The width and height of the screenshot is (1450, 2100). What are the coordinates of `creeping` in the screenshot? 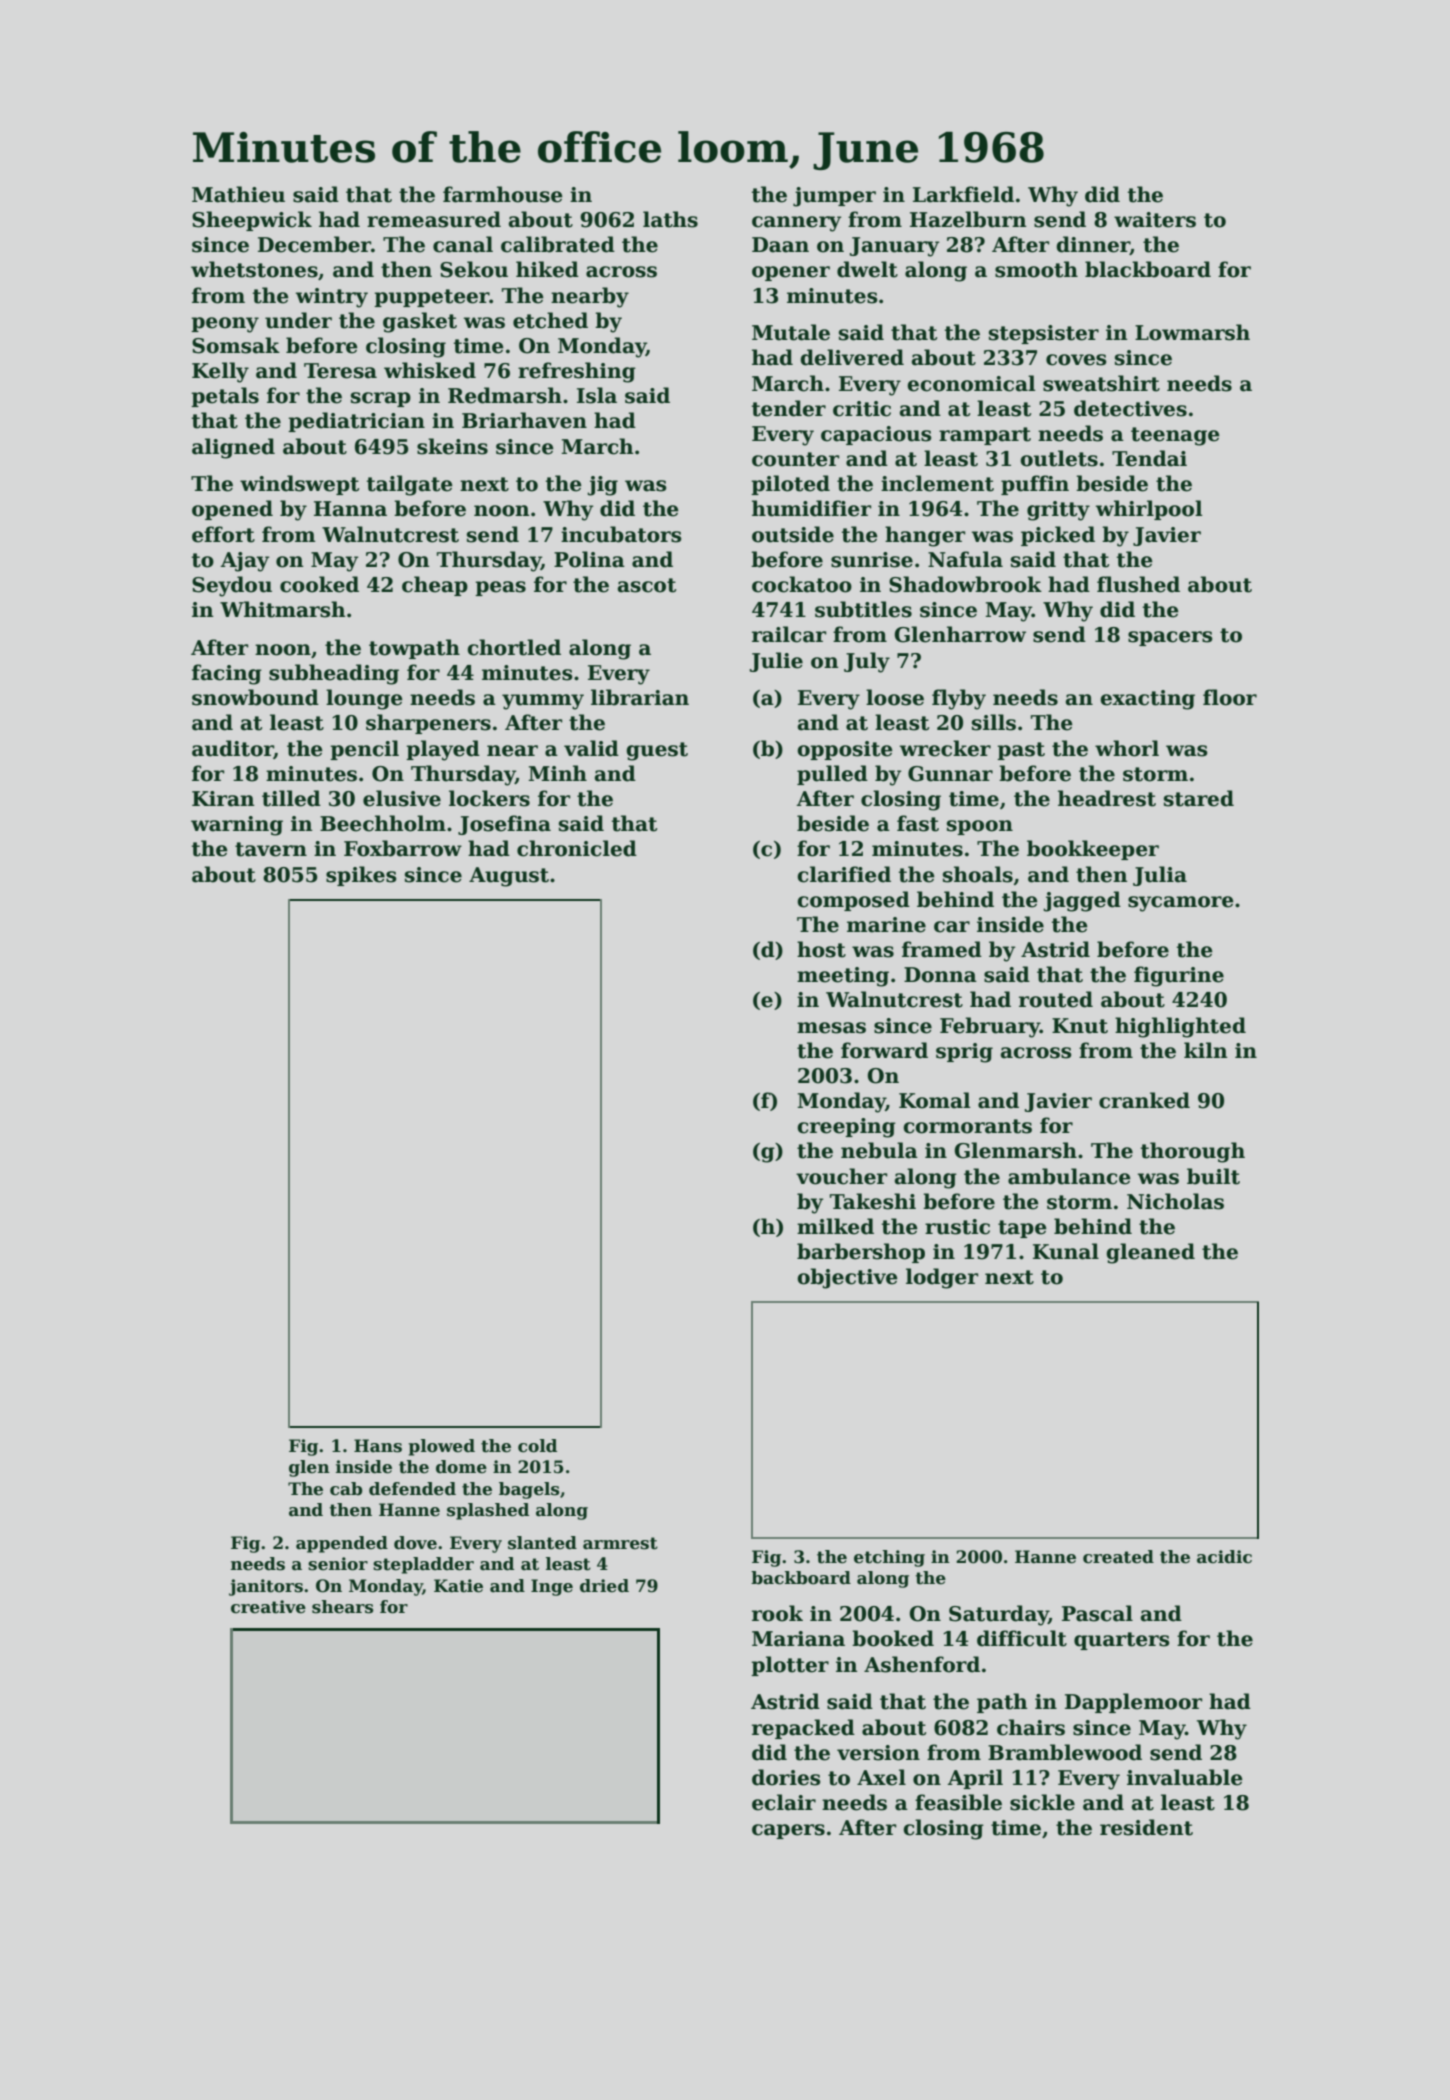 It's located at (846, 1128).
